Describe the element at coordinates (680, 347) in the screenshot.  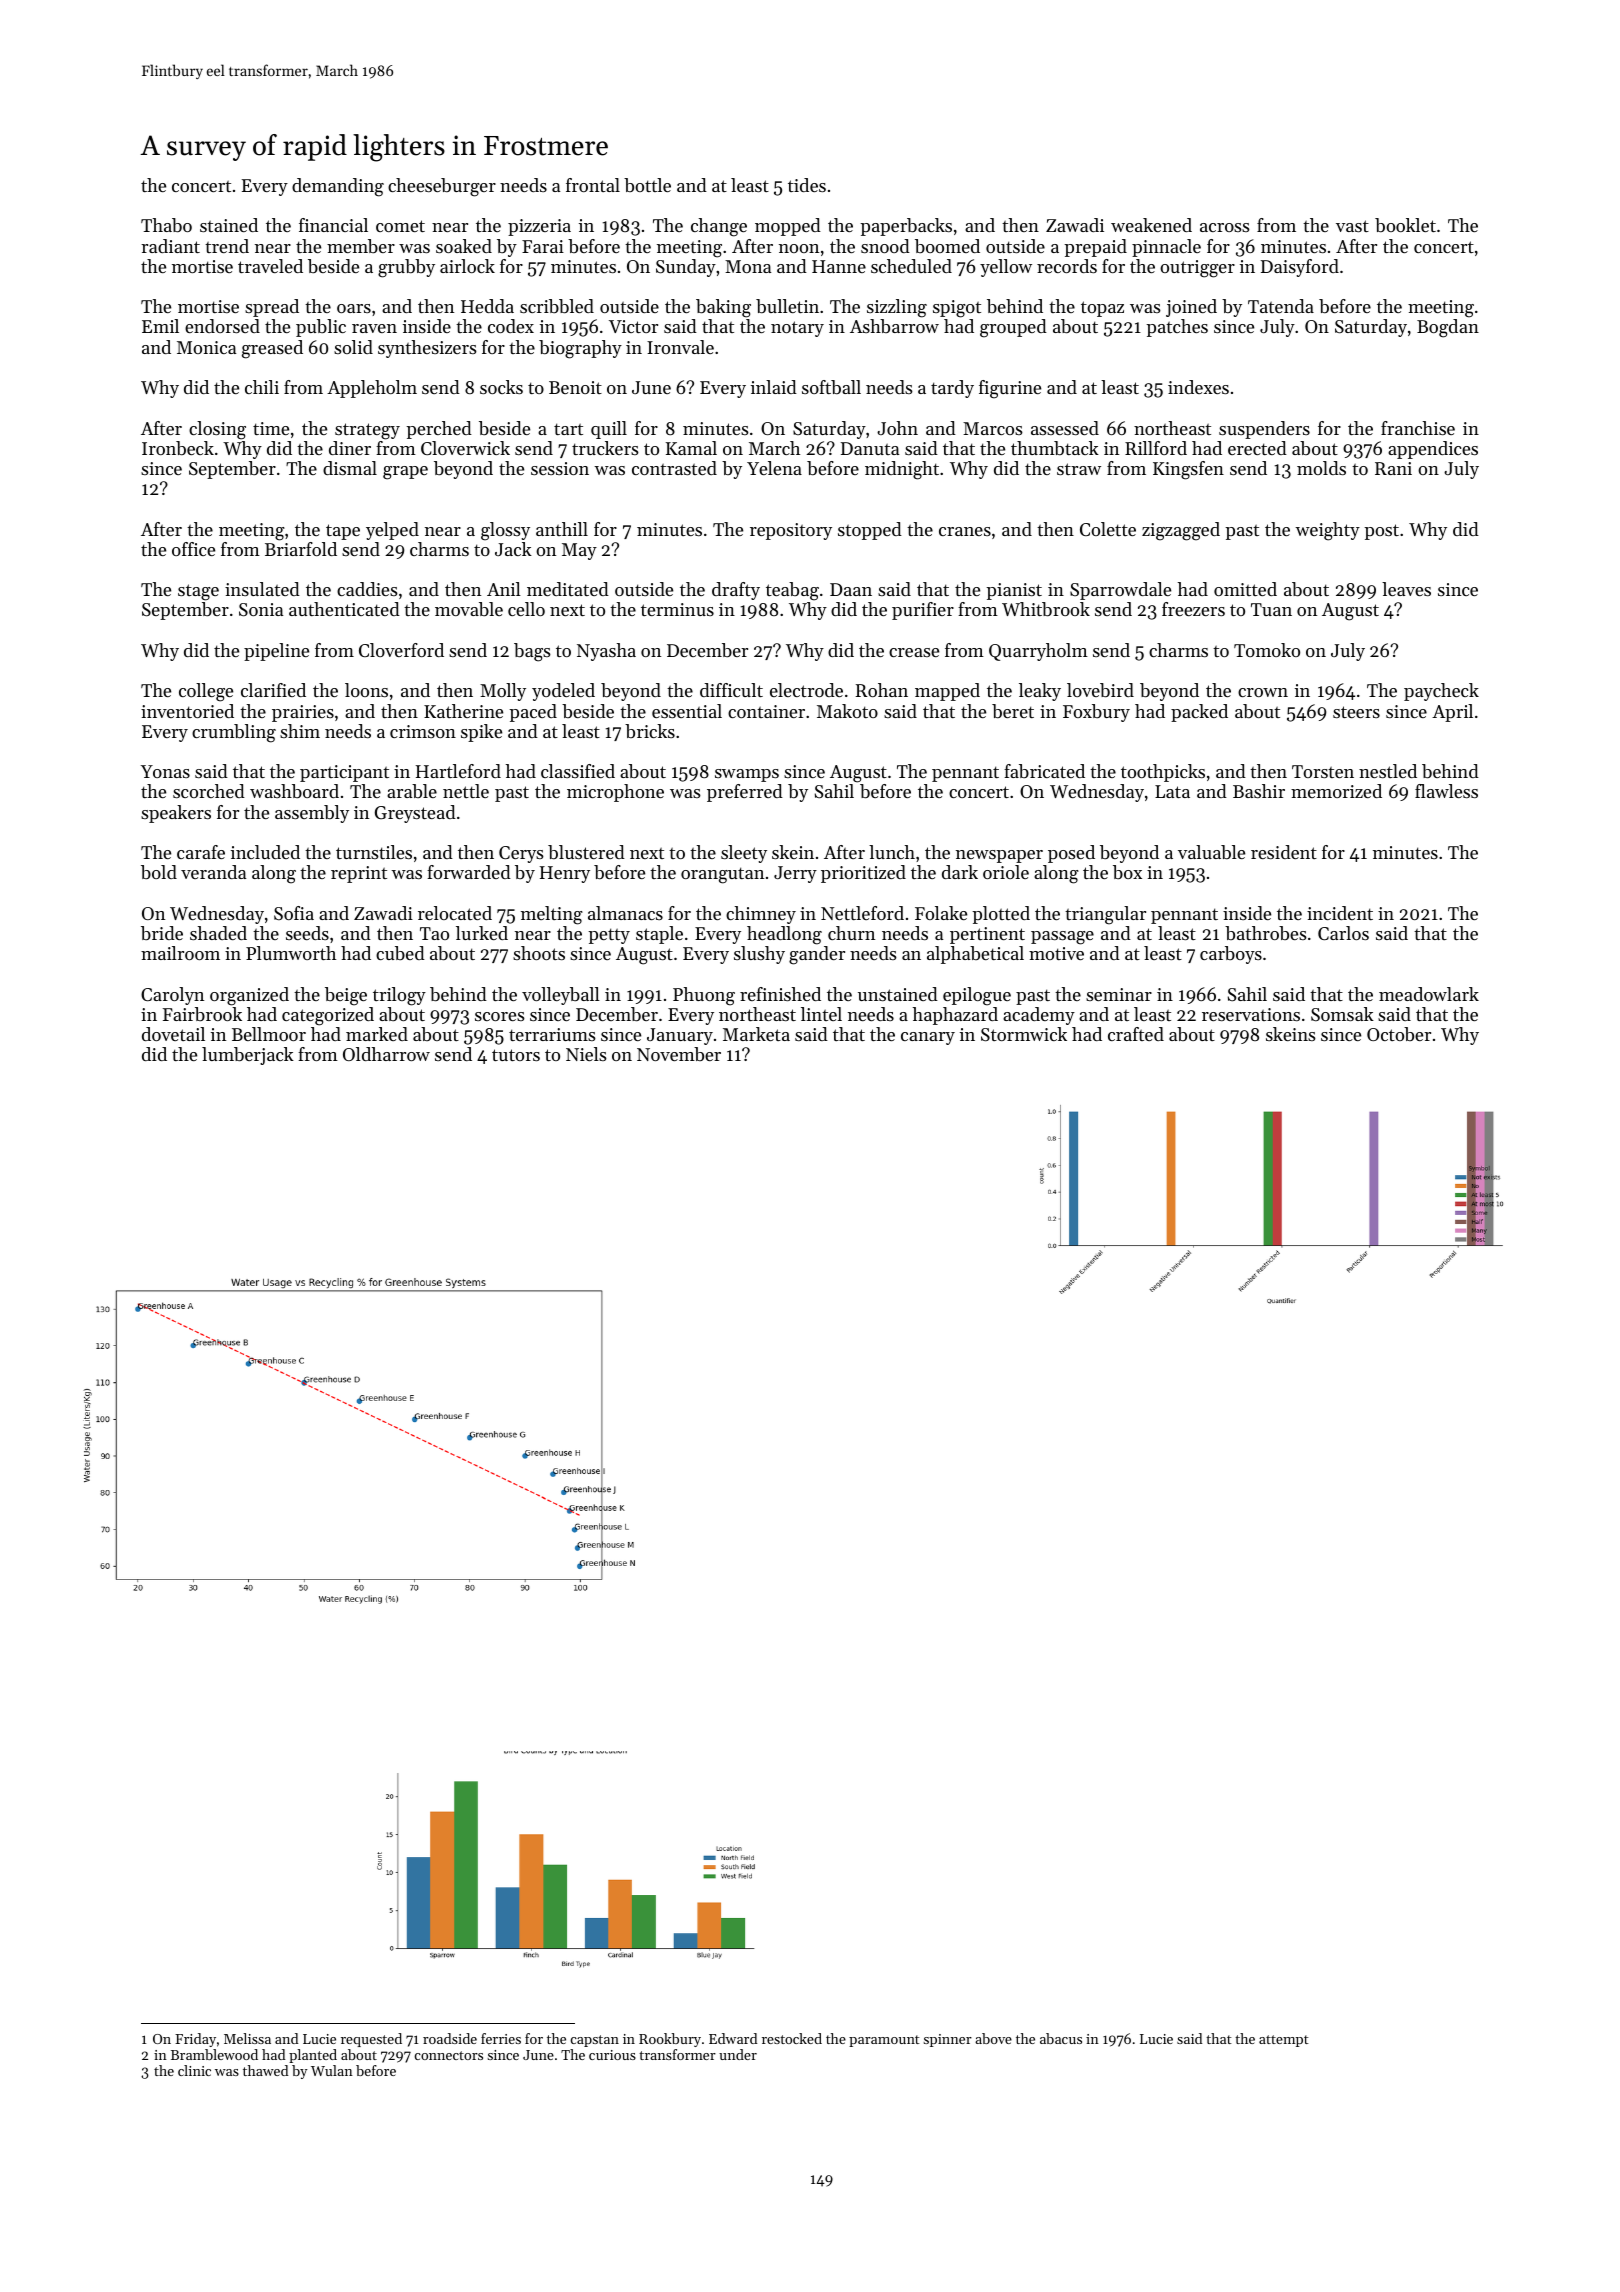
I see `Ironvale` at that location.
